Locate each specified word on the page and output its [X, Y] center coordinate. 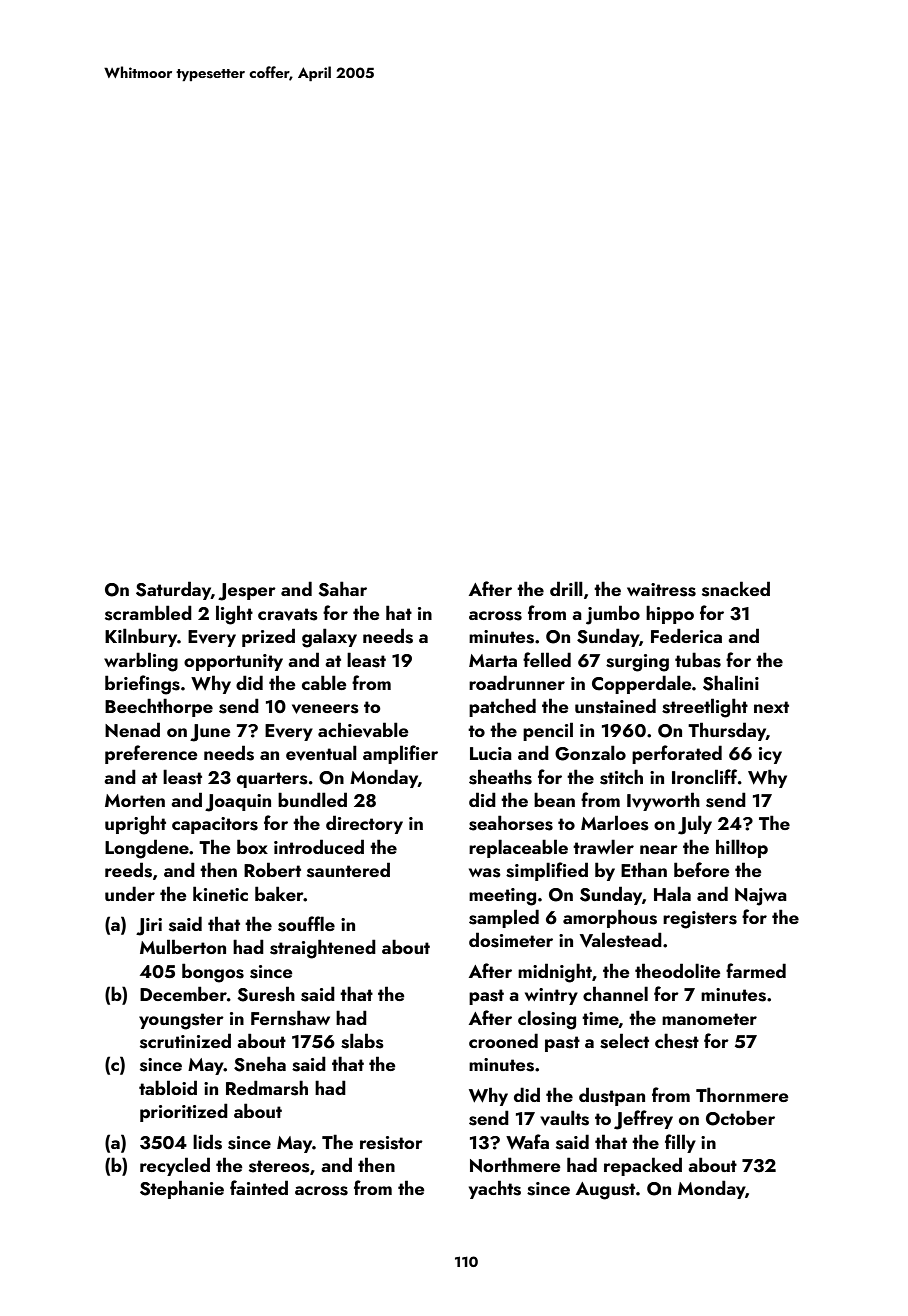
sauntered [348, 870]
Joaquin [238, 803]
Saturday [173, 590]
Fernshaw [290, 1018]
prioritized [184, 1112]
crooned [503, 1040]
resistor [391, 1143]
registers [700, 920]
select [624, 1041]
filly [680, 1143]
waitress [661, 590]
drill [566, 588]
